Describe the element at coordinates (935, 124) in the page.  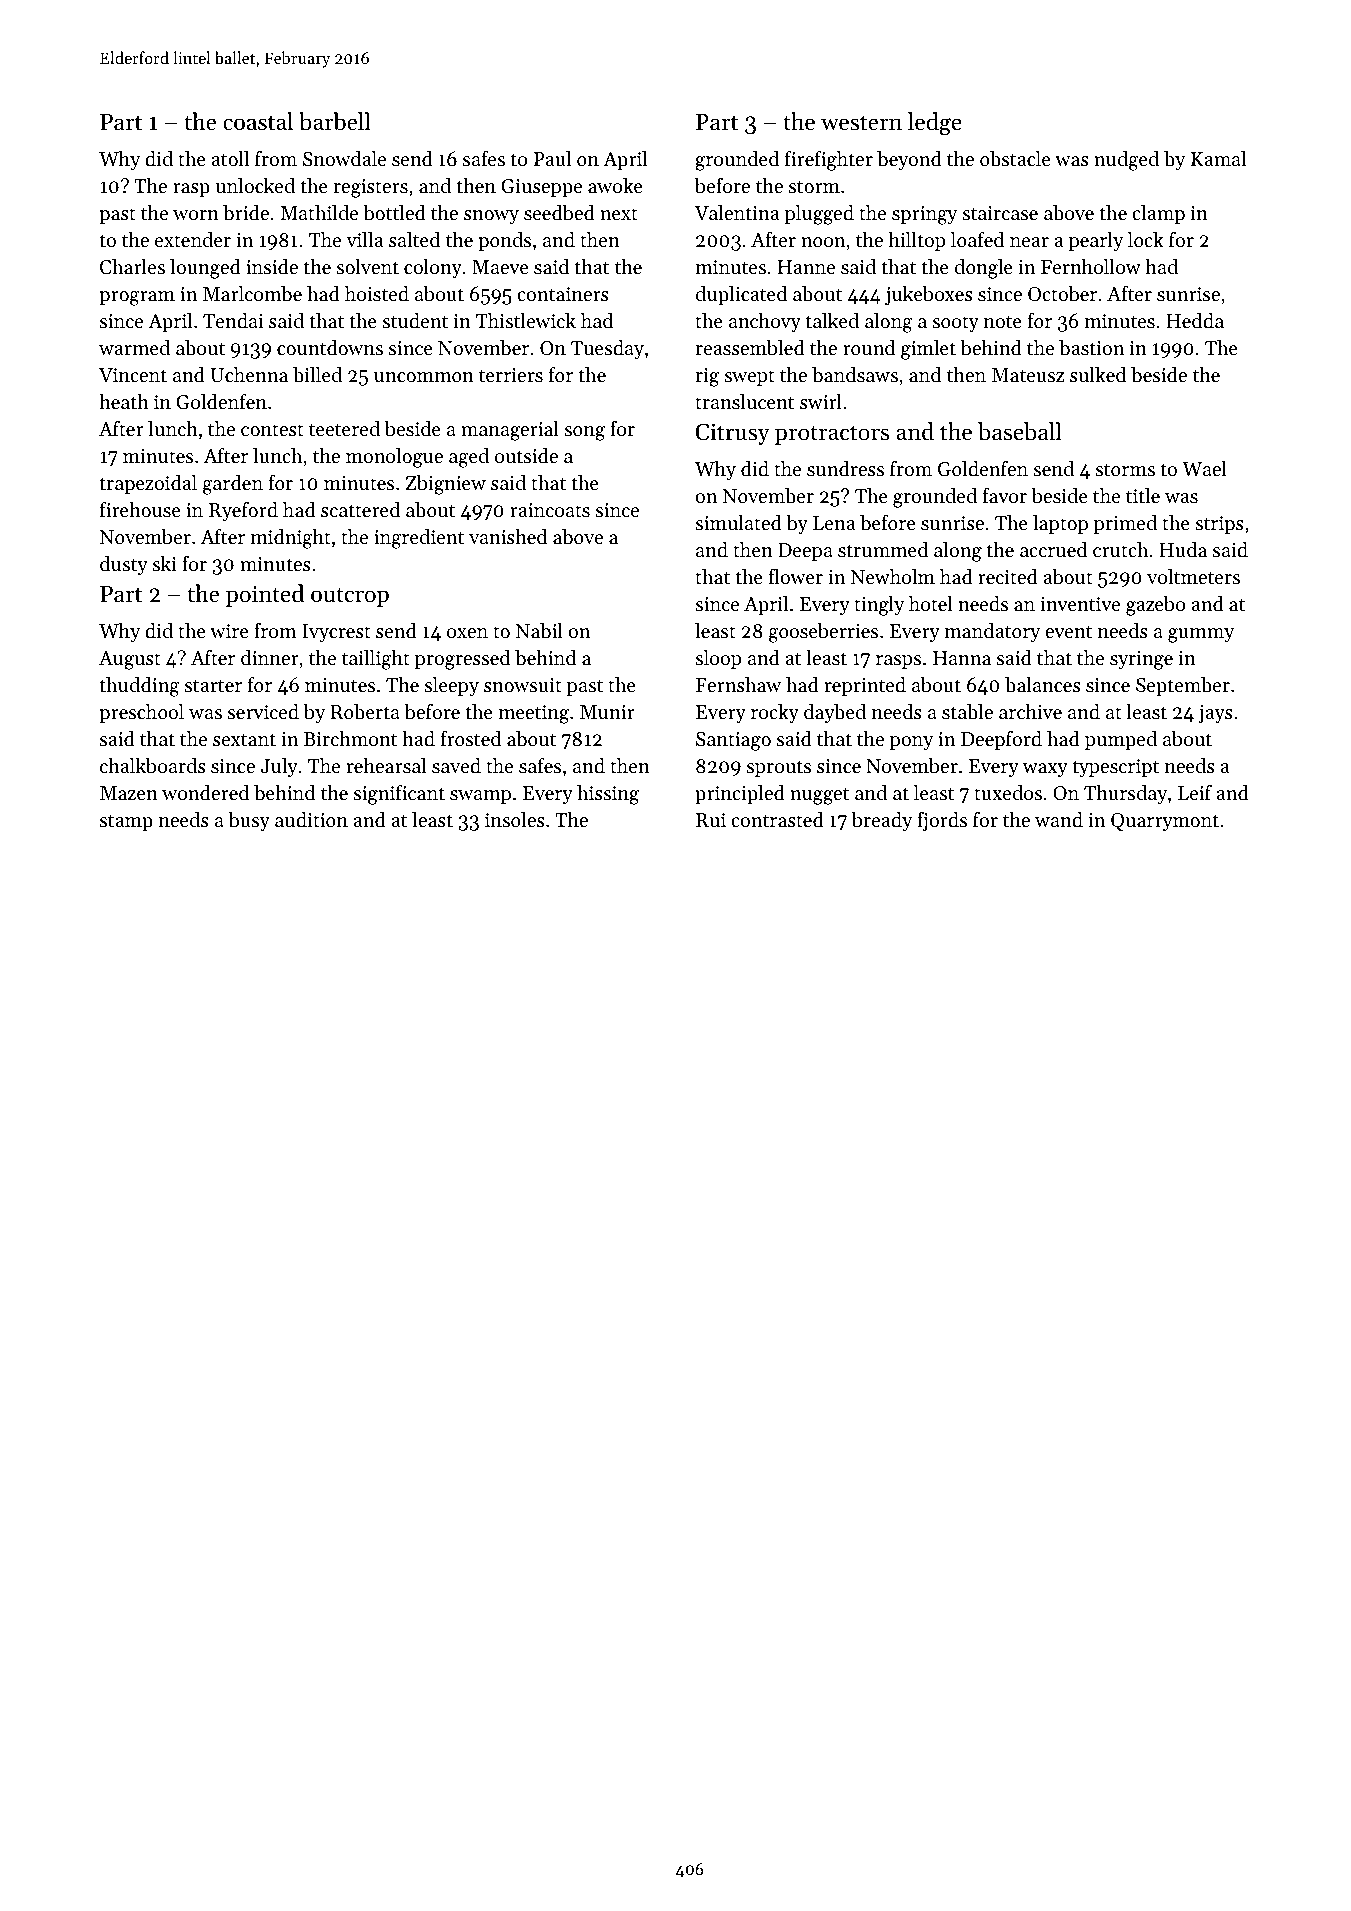
I see `ledge` at that location.
